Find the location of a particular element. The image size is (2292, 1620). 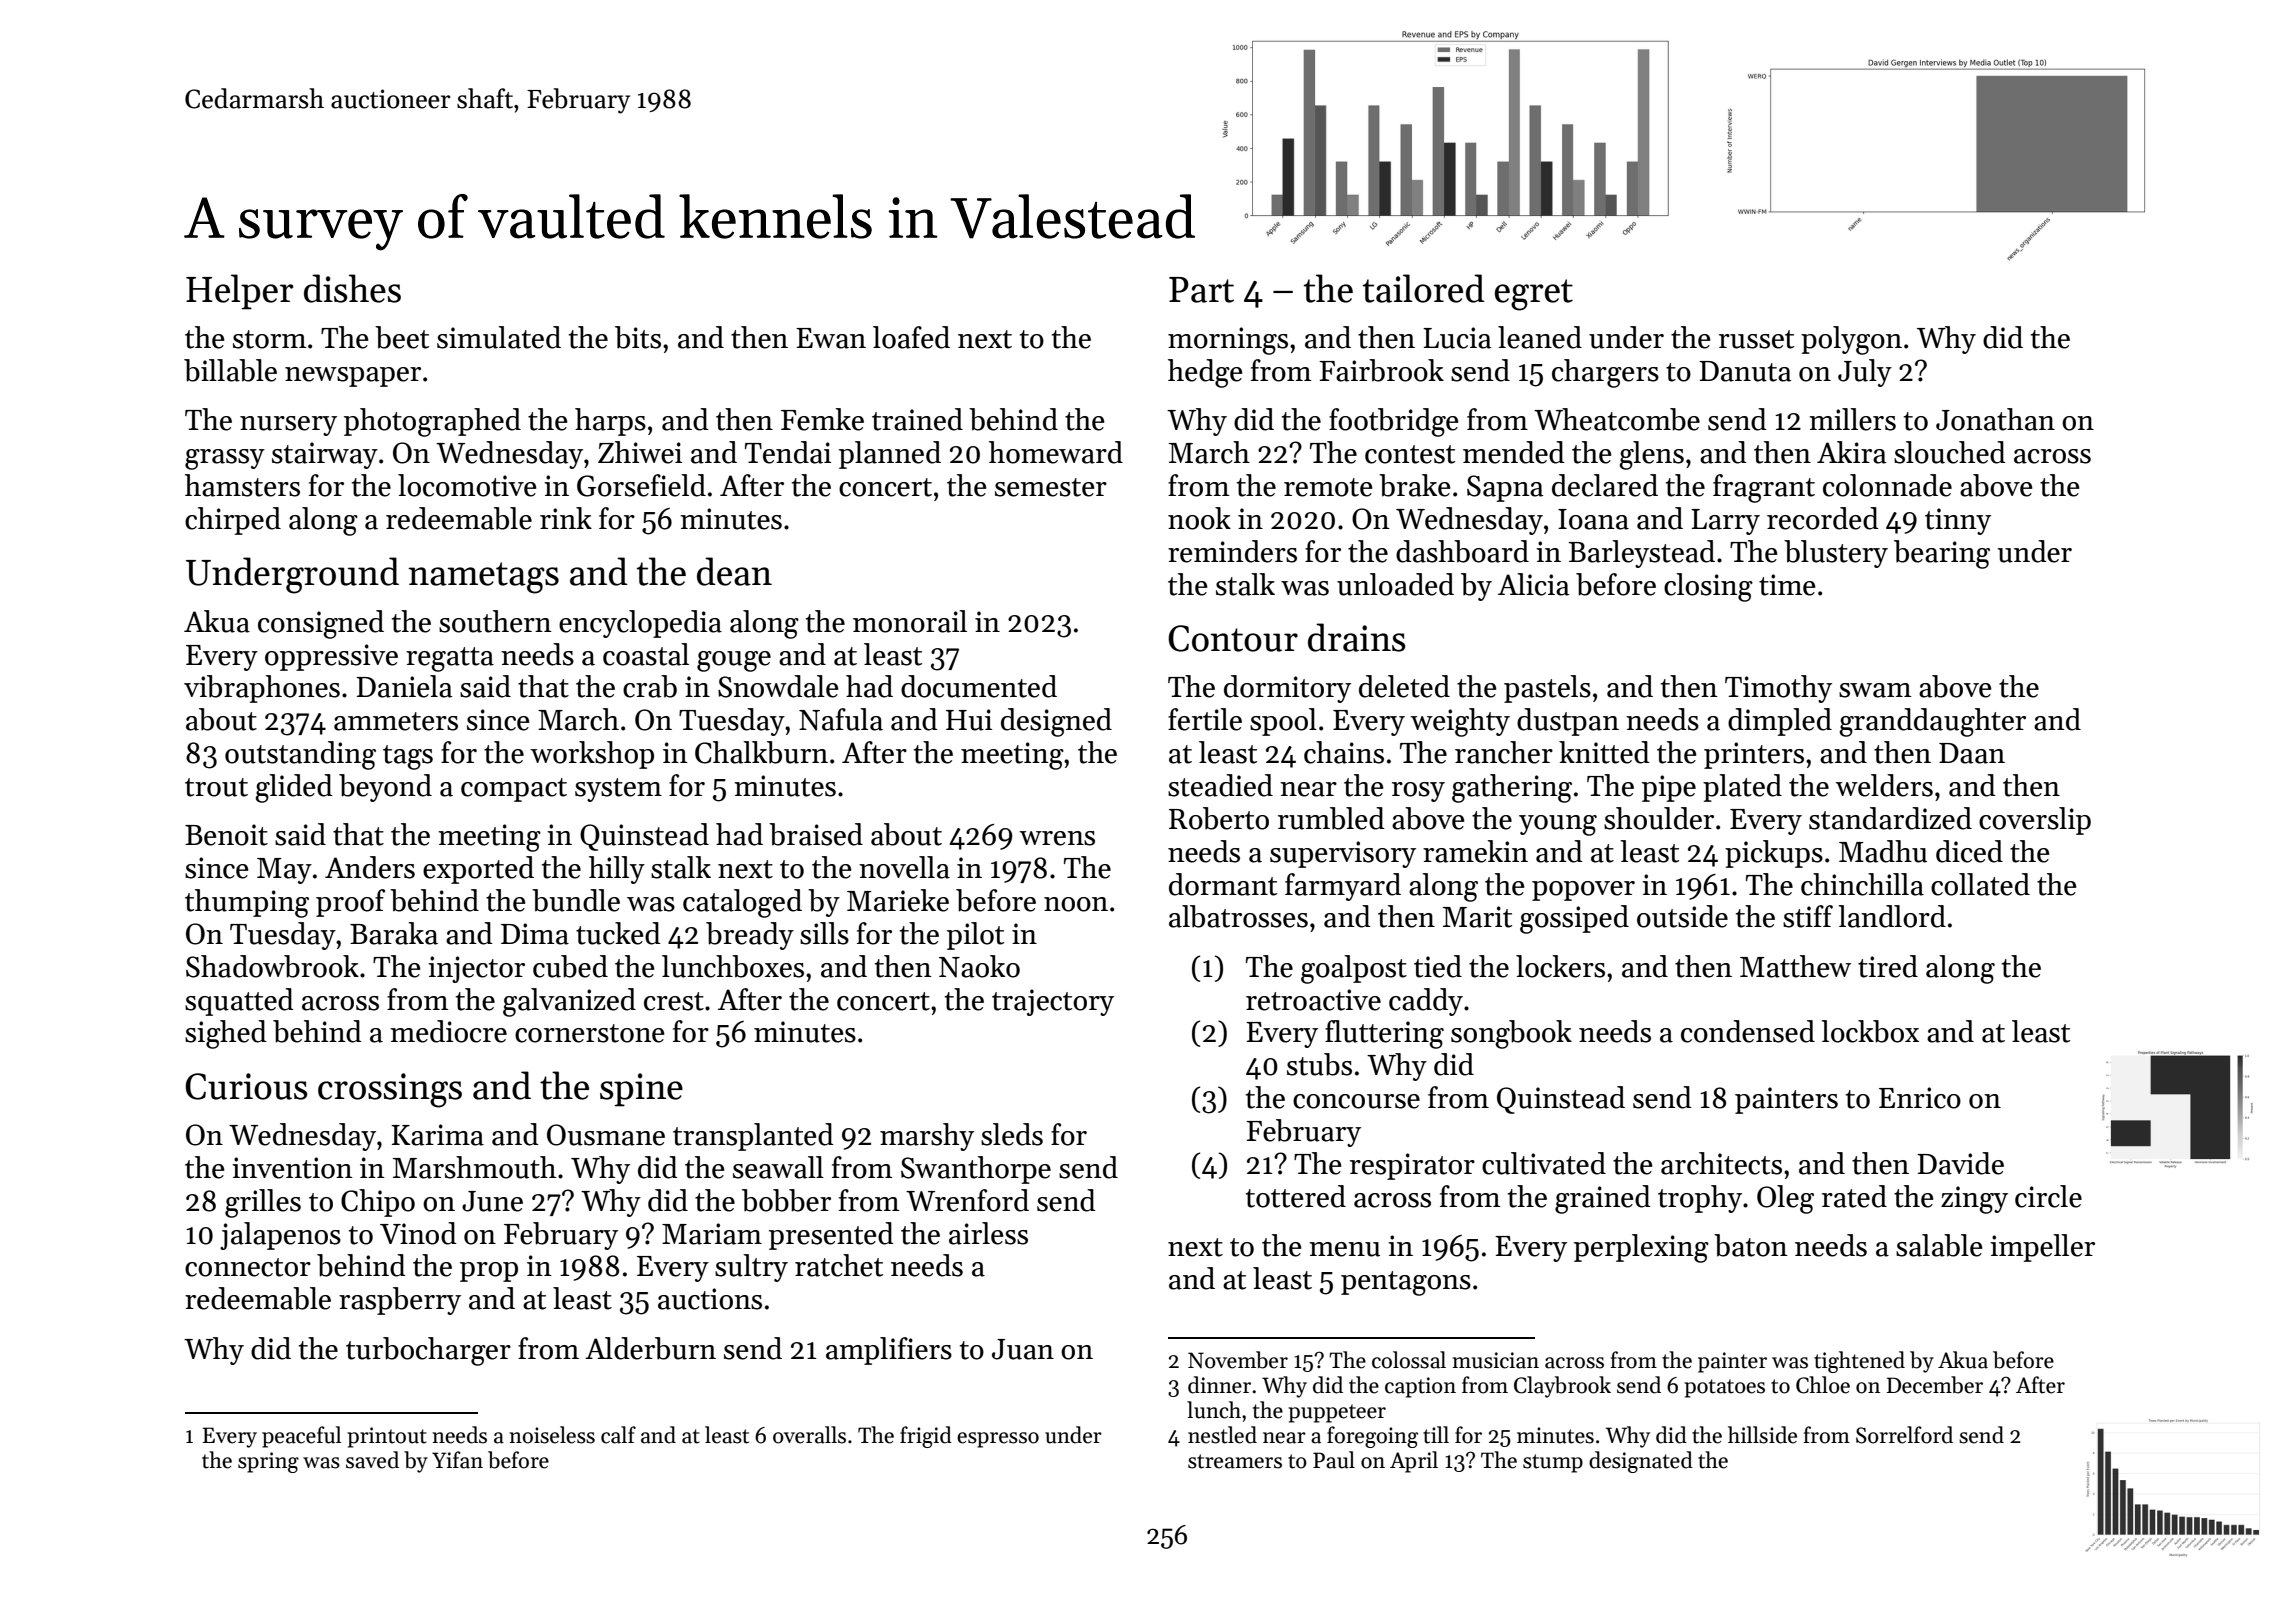

Shadowbrook is located at coordinates (272, 966).
